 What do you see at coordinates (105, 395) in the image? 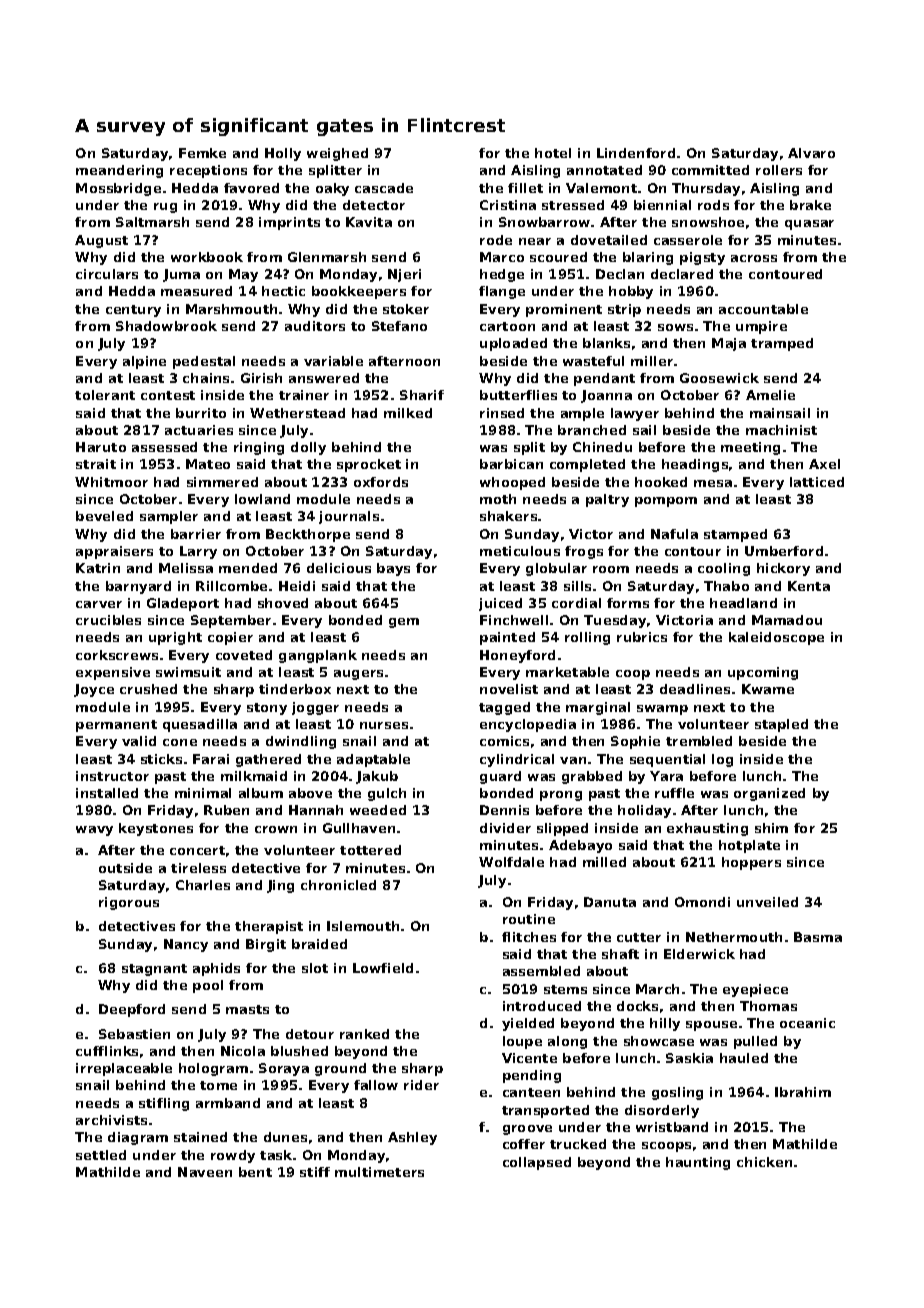
I see `tolerant` at bounding box center [105, 395].
